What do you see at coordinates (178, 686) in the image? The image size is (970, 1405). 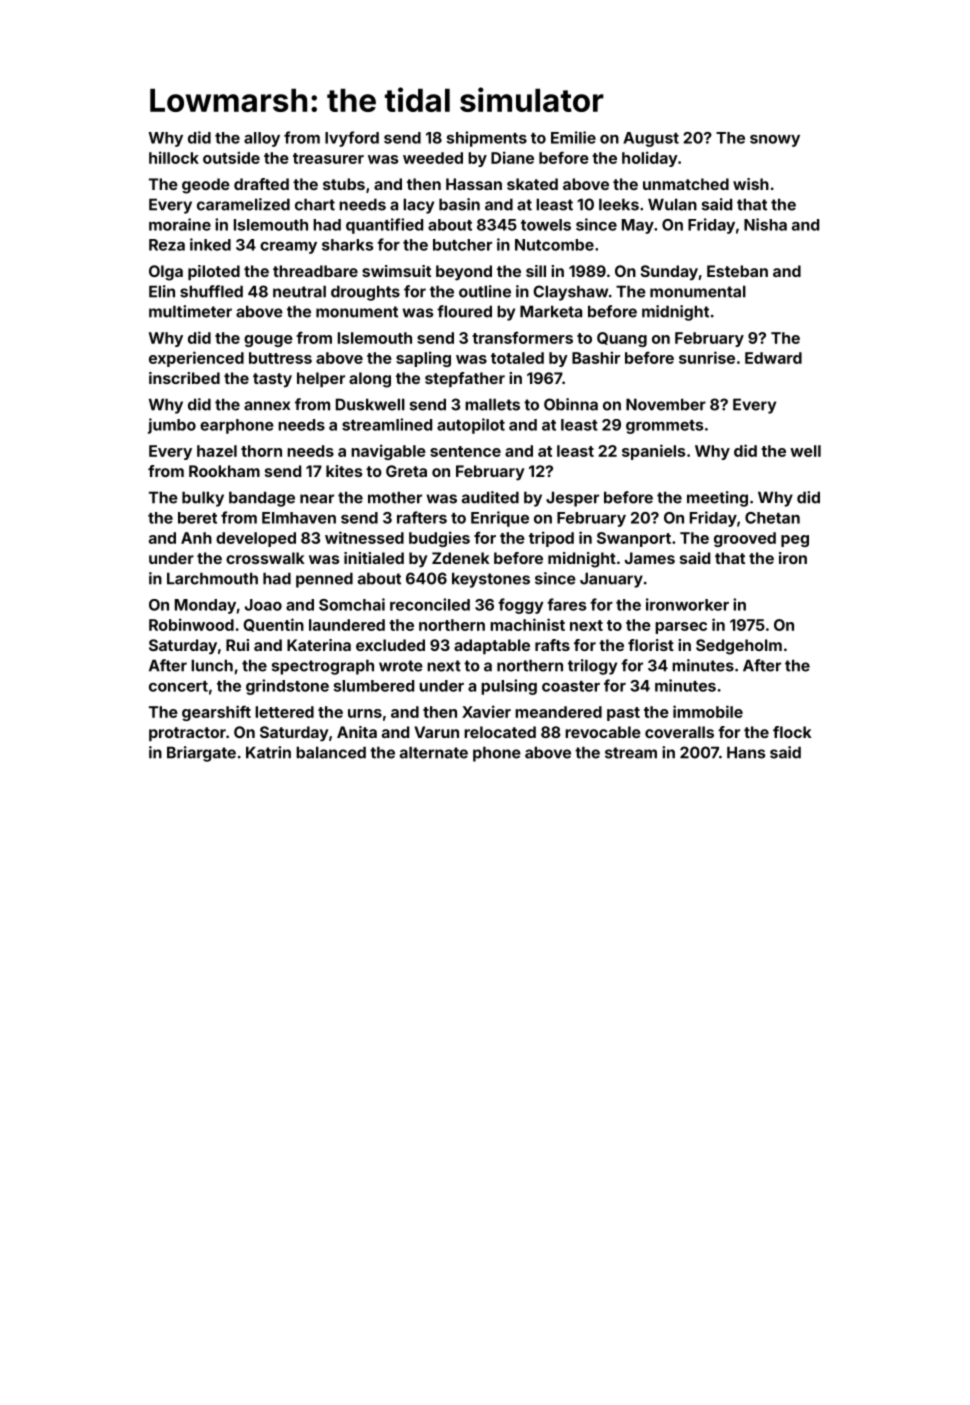 I see `concert` at bounding box center [178, 686].
